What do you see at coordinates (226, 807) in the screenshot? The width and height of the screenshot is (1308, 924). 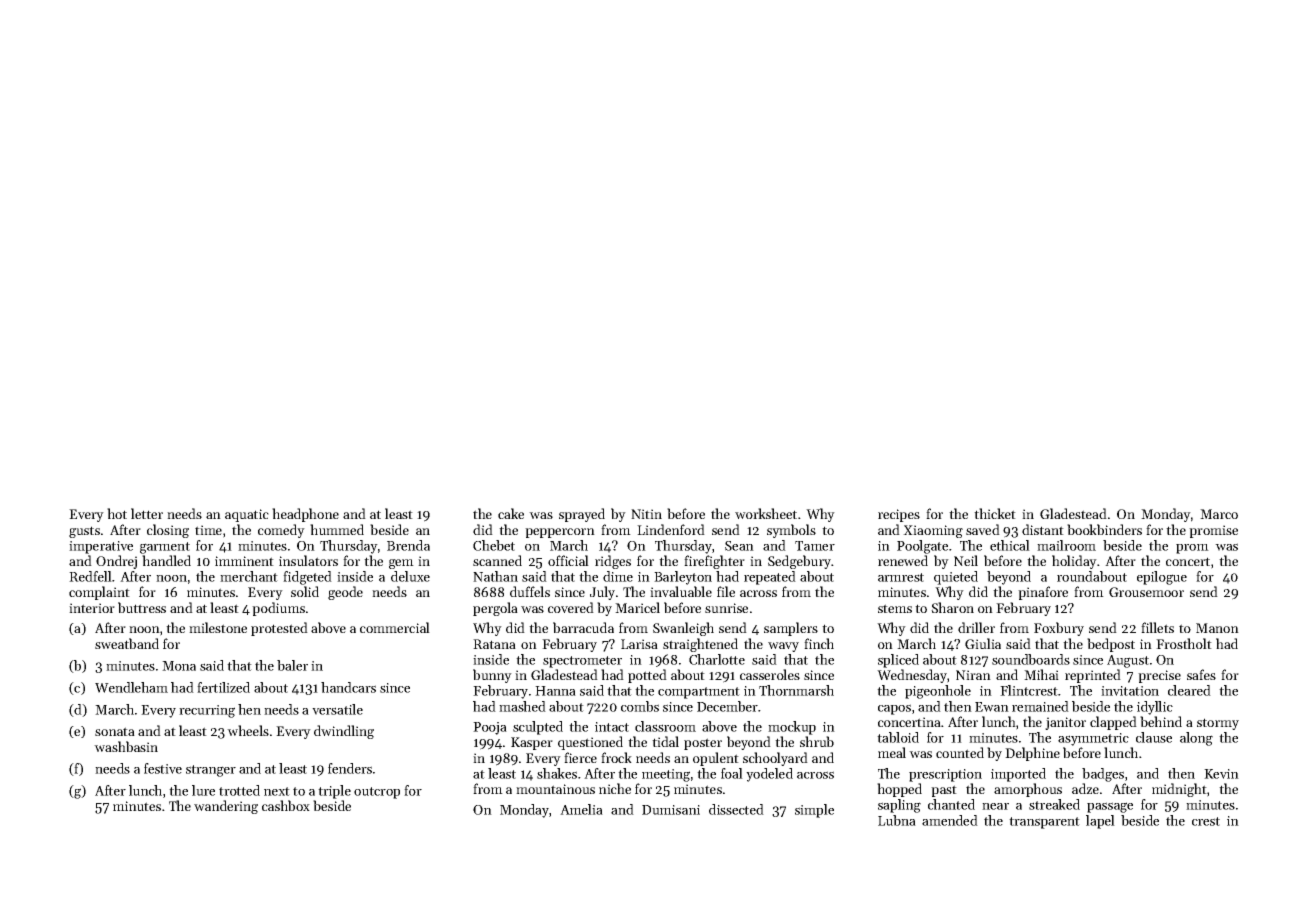 I see `wandering` at bounding box center [226, 807].
